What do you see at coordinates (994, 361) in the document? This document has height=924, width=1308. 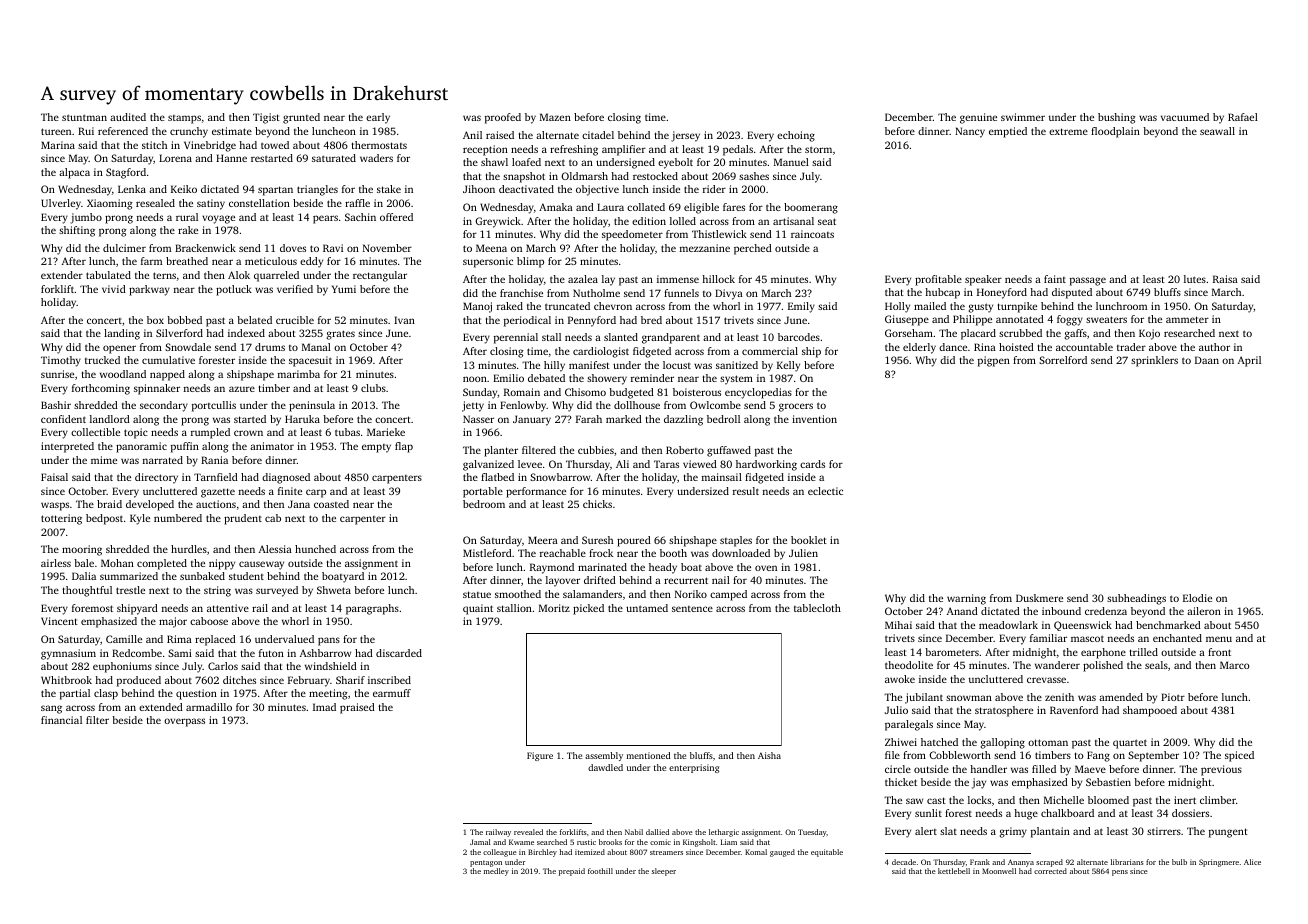 I see `pigpen` at bounding box center [994, 361].
